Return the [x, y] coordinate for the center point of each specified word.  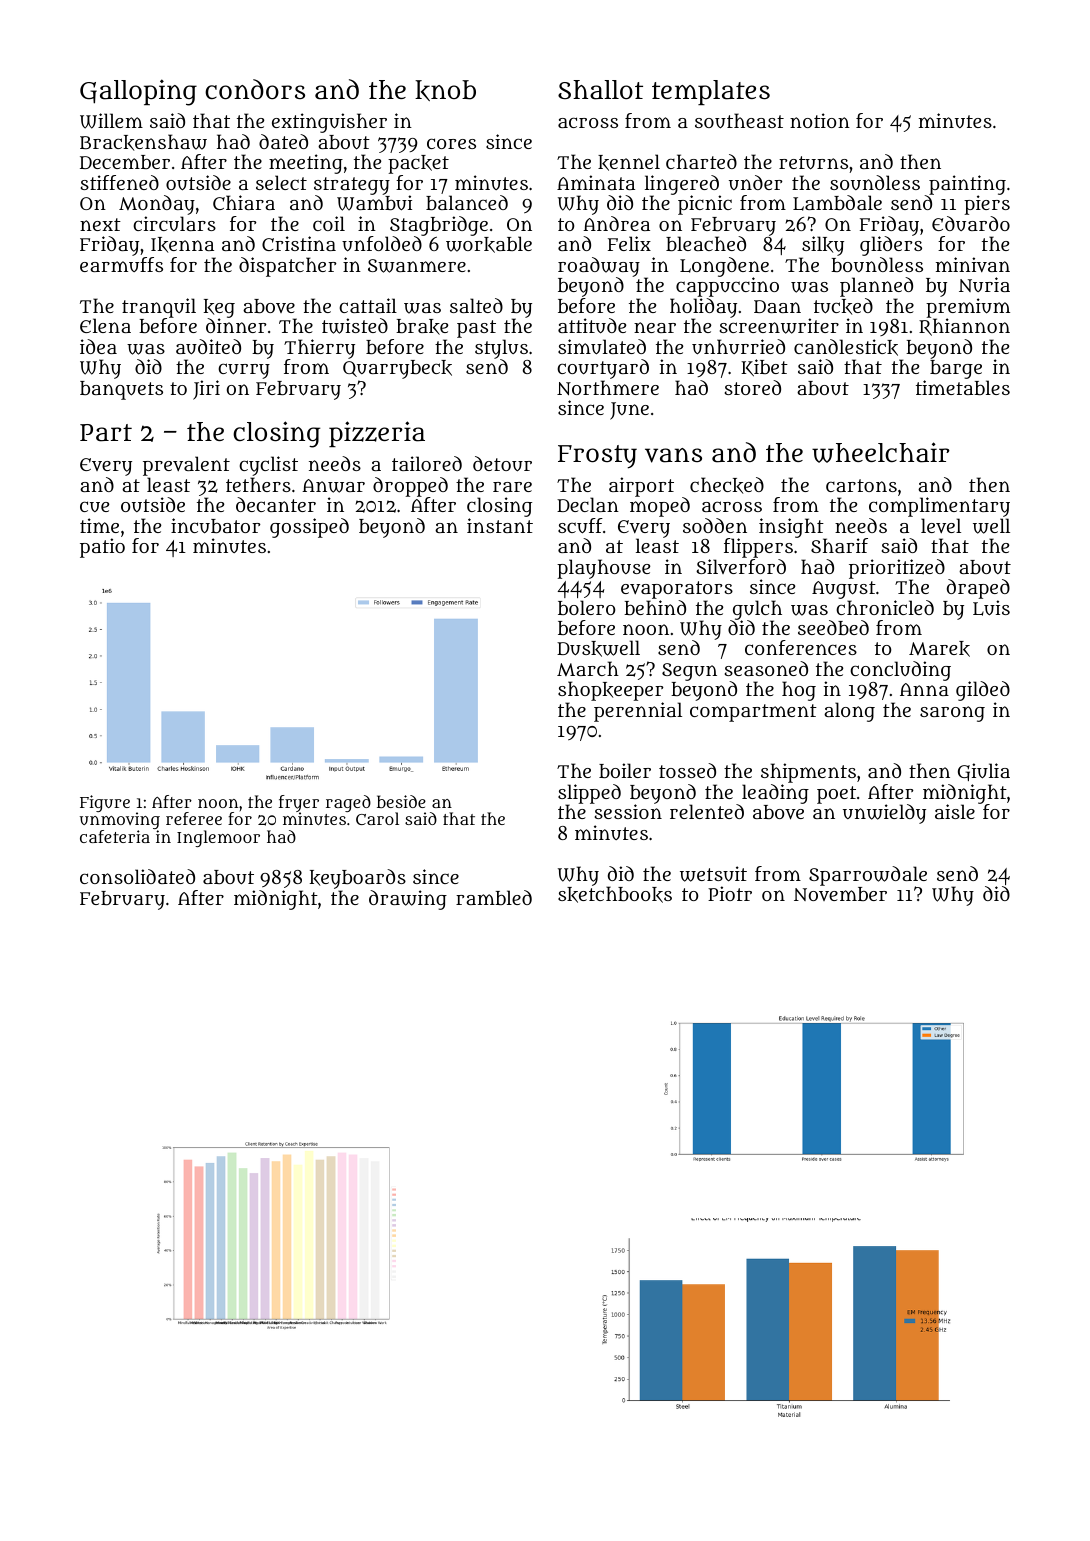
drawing [408, 900]
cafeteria [115, 836]
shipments [808, 773]
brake [422, 327]
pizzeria [377, 434]
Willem [111, 121]
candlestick [846, 347]
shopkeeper [611, 691]
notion [820, 120]
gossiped [309, 528]
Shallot [600, 90]
